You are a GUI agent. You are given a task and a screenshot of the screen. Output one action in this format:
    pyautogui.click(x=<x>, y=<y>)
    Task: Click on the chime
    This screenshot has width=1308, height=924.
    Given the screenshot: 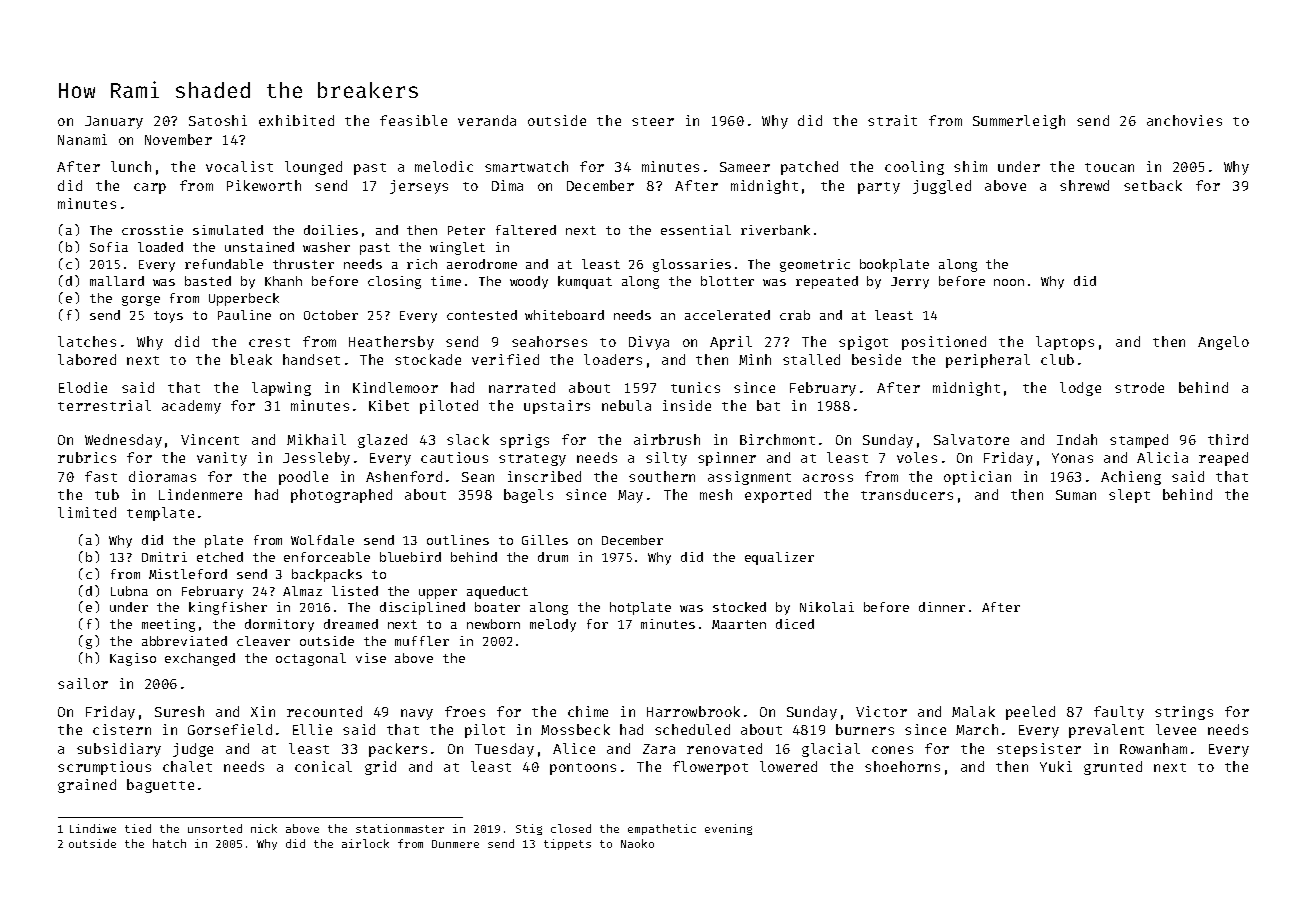 What is the action you would take?
    pyautogui.click(x=588, y=711)
